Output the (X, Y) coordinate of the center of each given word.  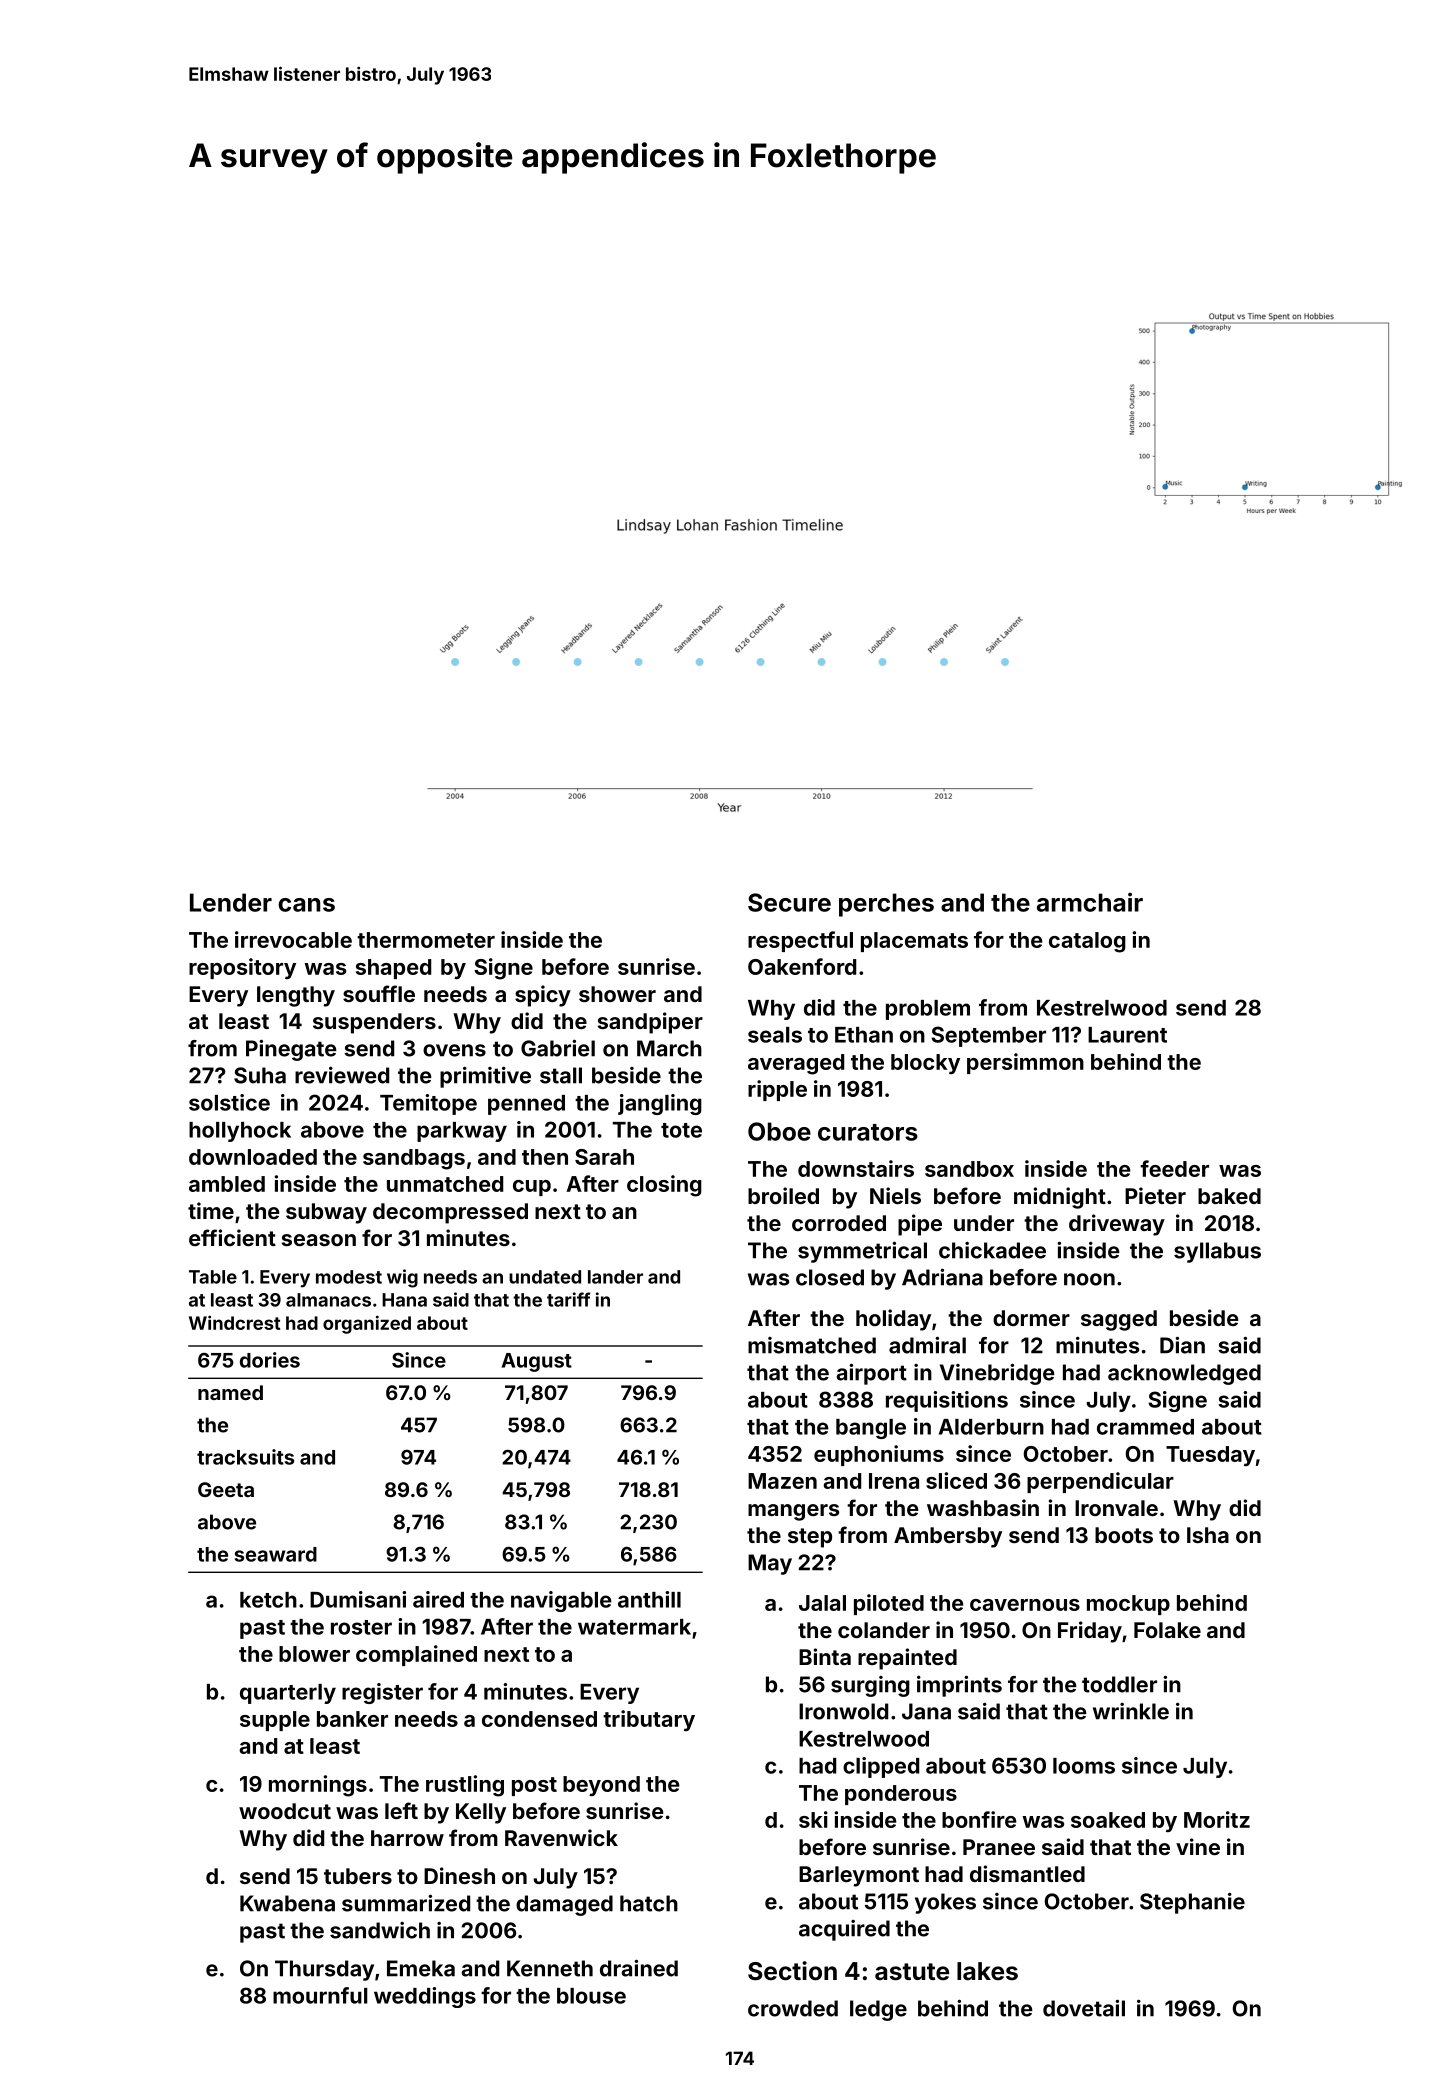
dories (270, 1360)
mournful (320, 1995)
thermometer (426, 940)
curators (868, 1132)
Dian (1182, 1345)
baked (1229, 1196)
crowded (793, 2008)
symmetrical (862, 1252)
